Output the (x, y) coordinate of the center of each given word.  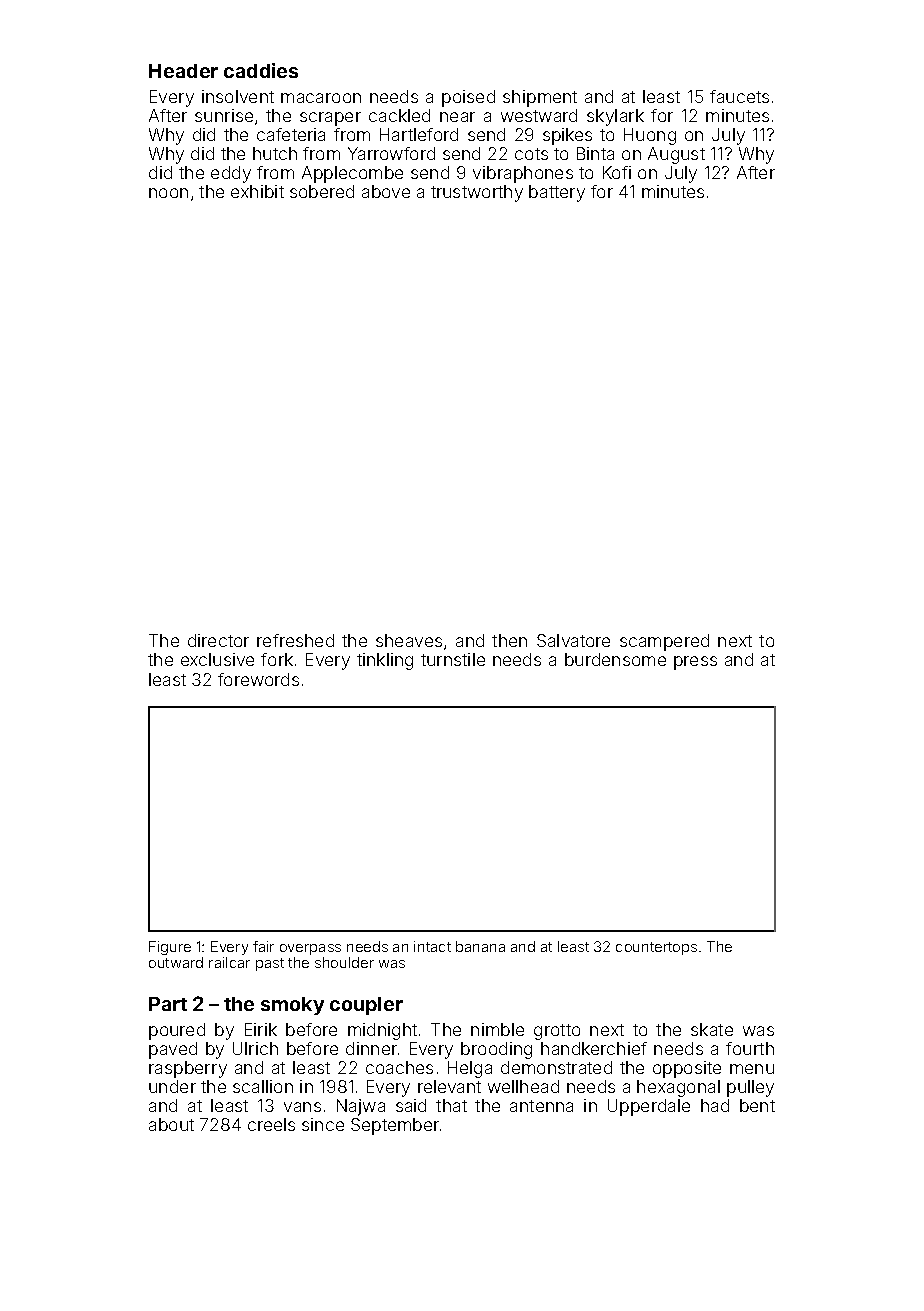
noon (168, 193)
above (386, 191)
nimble (497, 1029)
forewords (258, 679)
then (509, 640)
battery (557, 193)
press (695, 663)
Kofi (617, 172)
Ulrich (255, 1048)
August (676, 155)
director (218, 640)
